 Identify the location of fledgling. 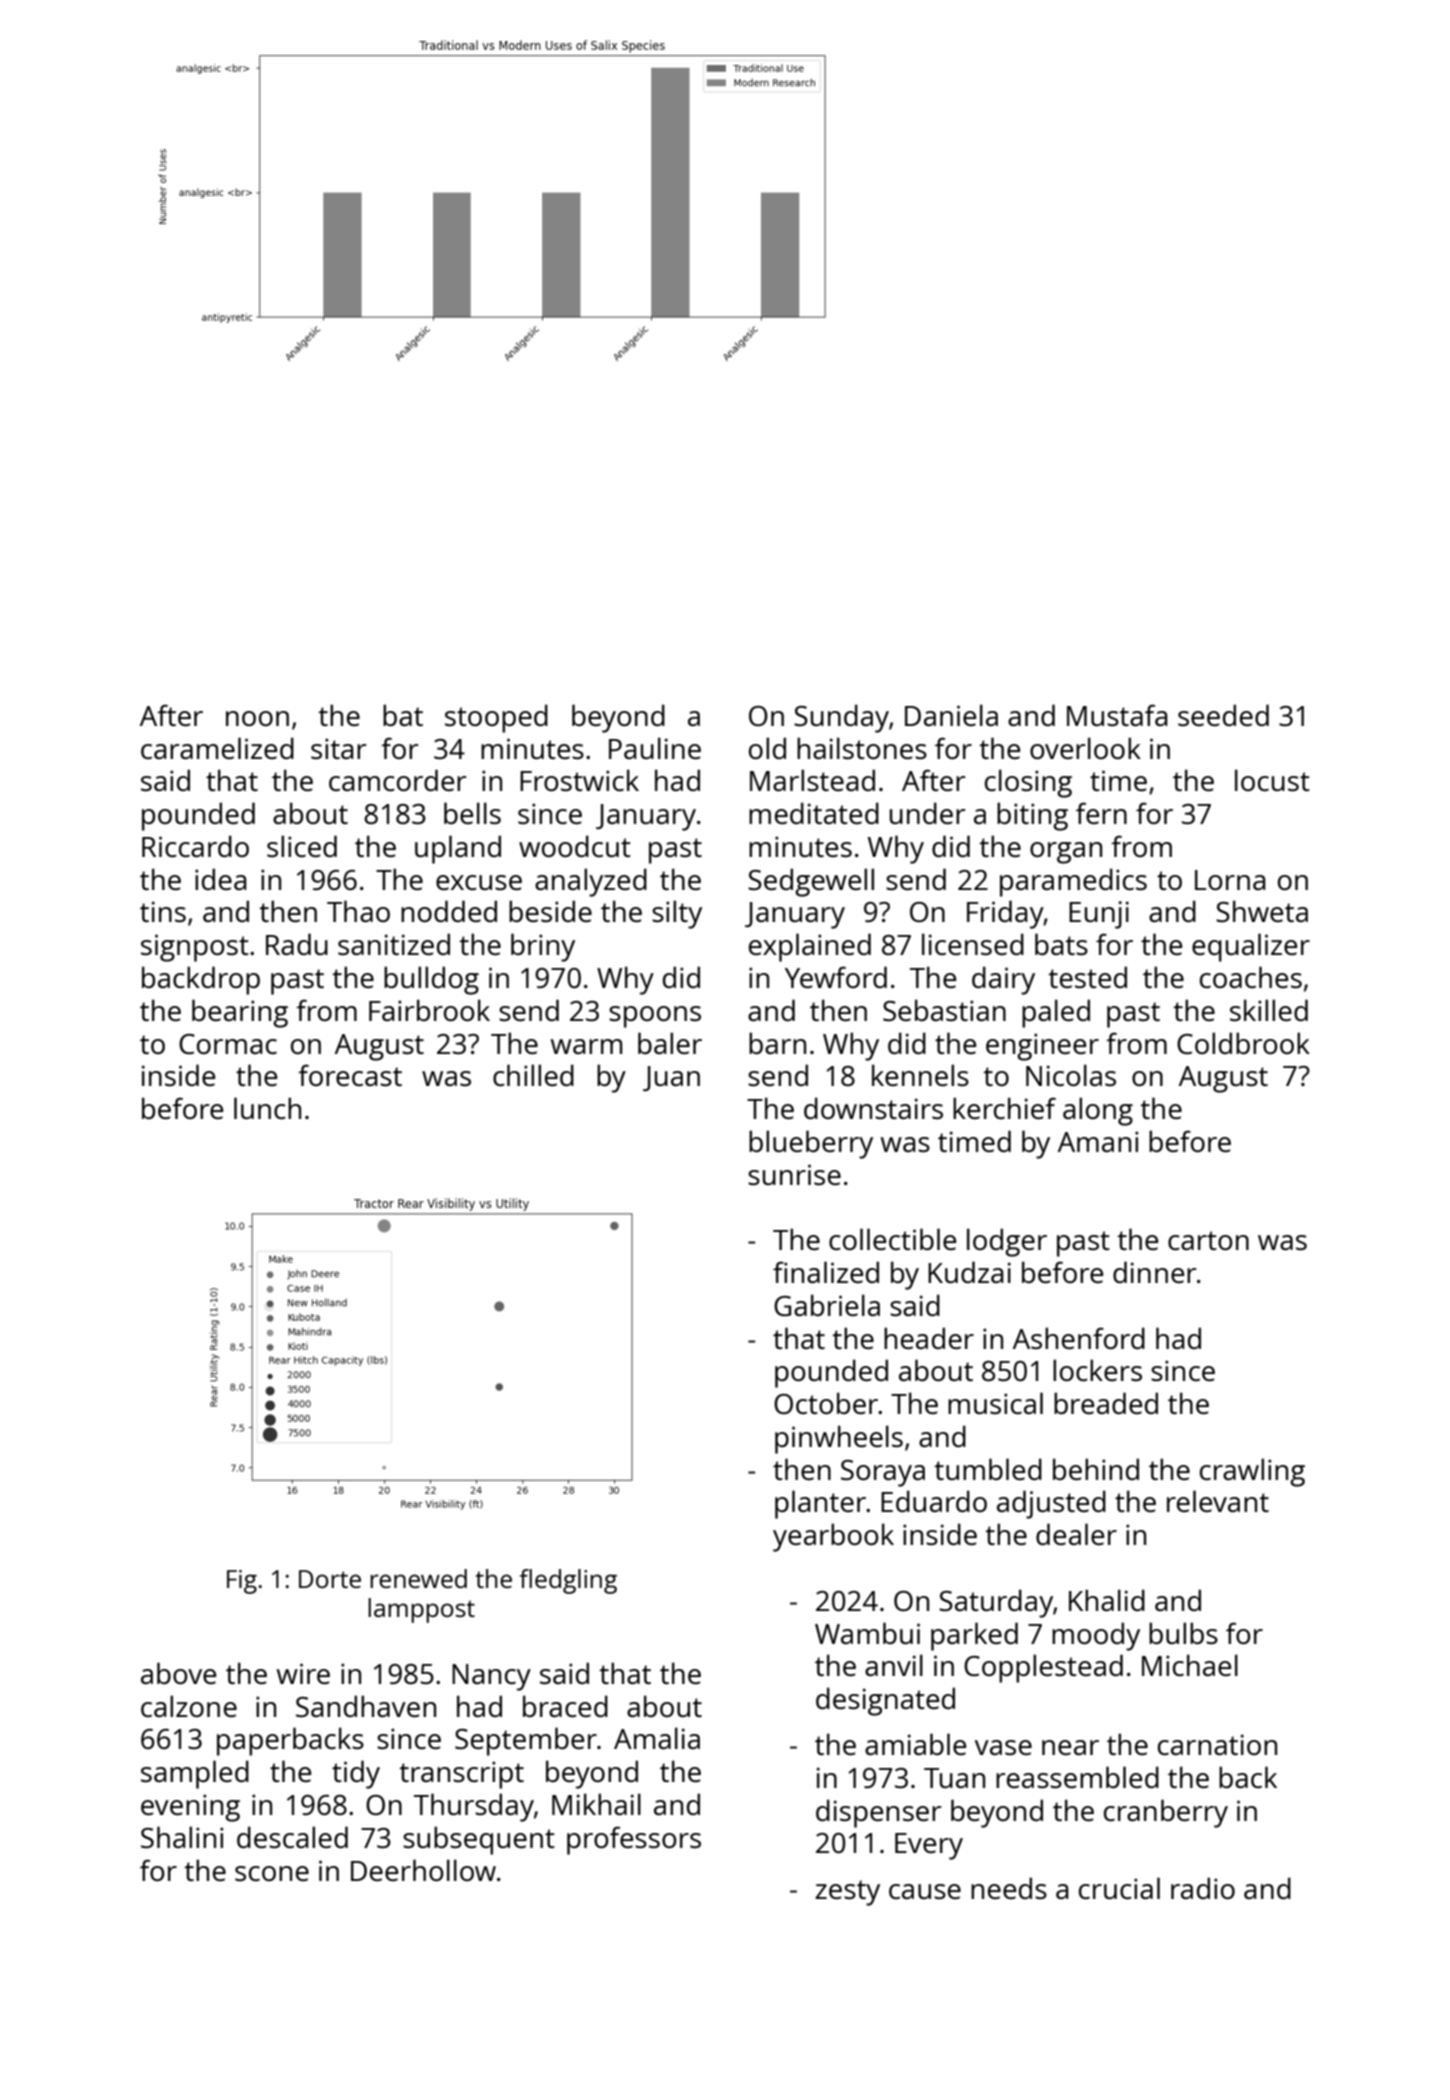
(568, 1581).
